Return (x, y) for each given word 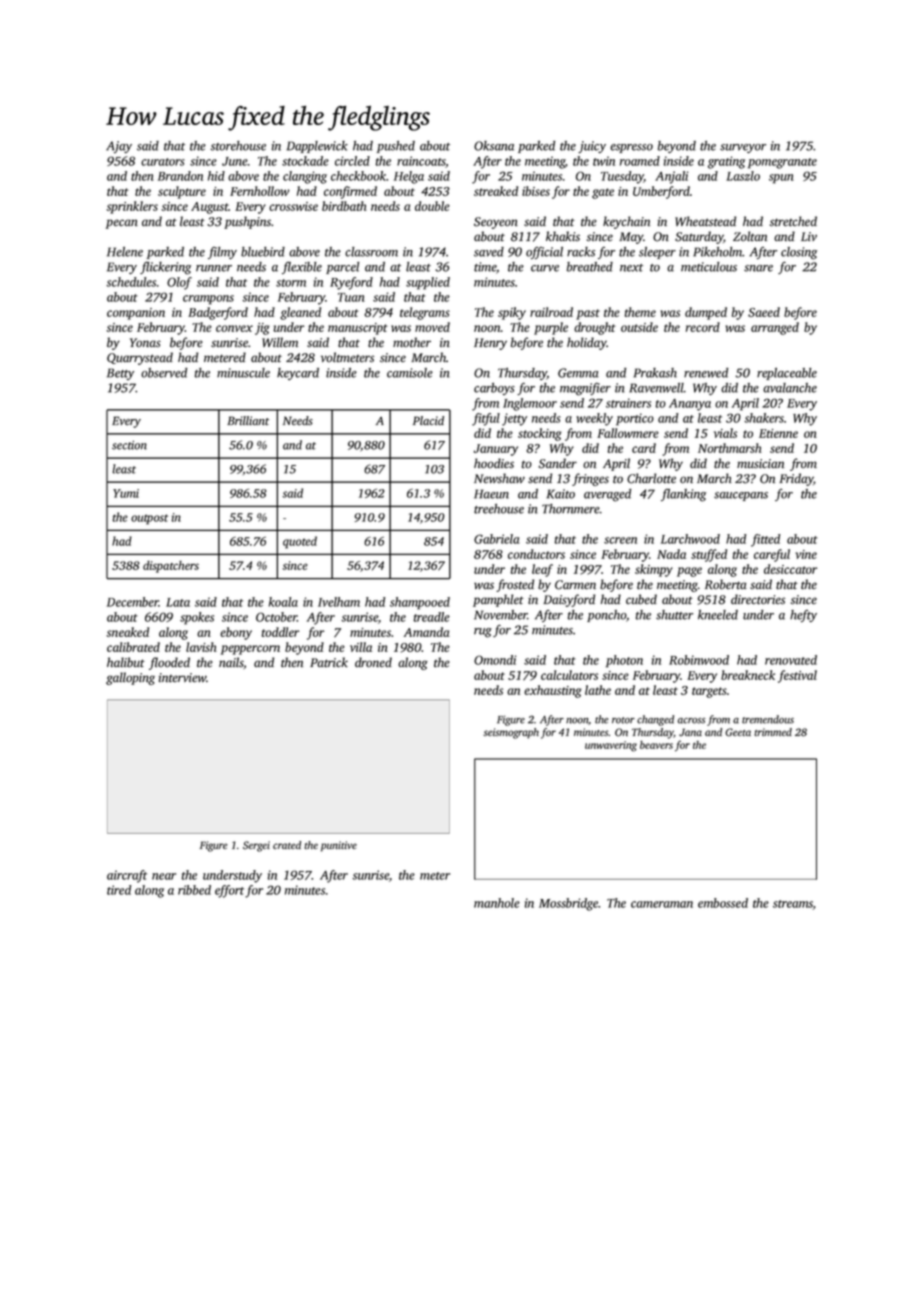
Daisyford (569, 600)
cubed (641, 599)
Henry (490, 344)
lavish (201, 647)
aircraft (127, 876)
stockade (305, 161)
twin (604, 161)
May (631, 238)
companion (136, 314)
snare (758, 268)
